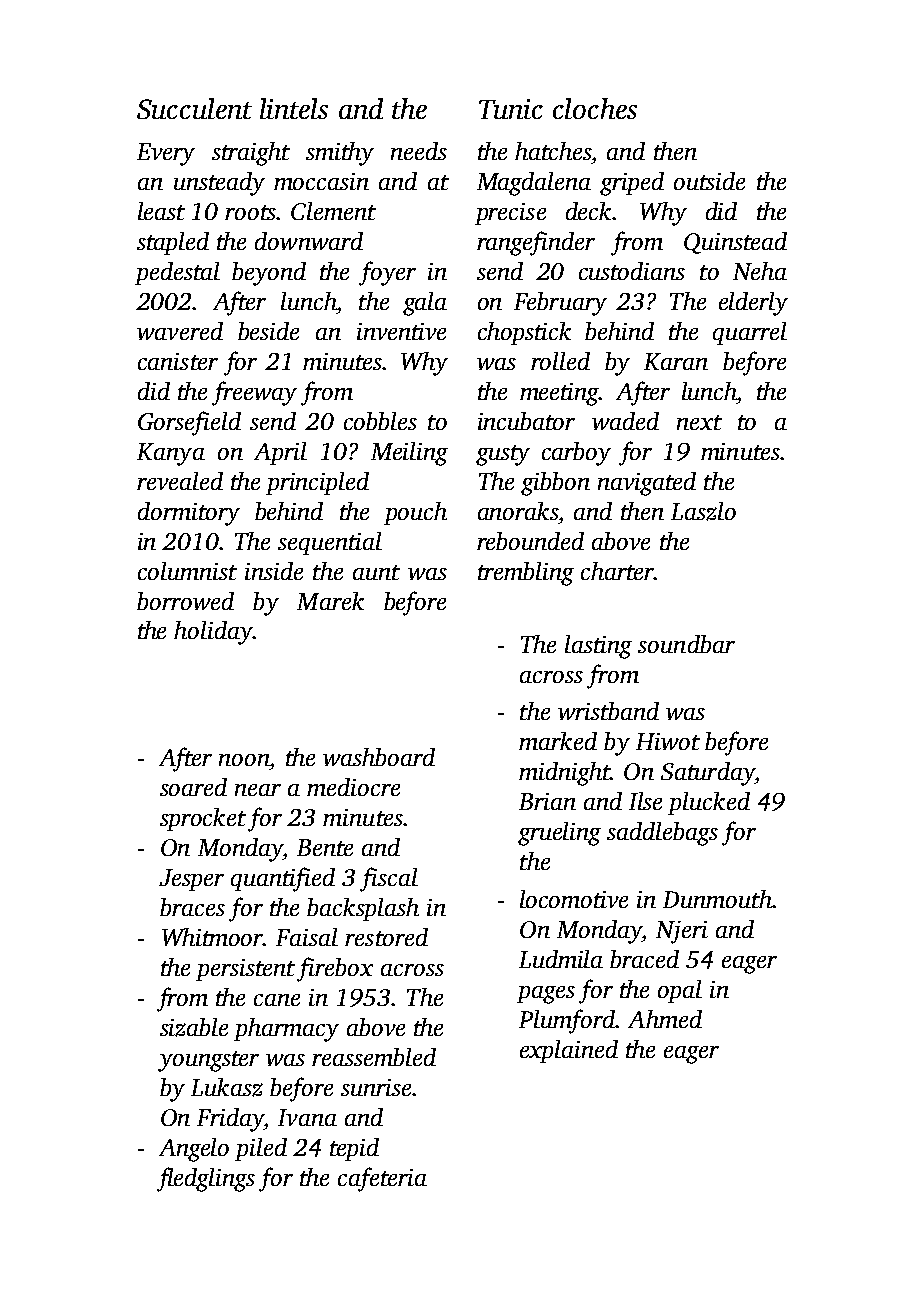  I want to click on near, so click(258, 790).
